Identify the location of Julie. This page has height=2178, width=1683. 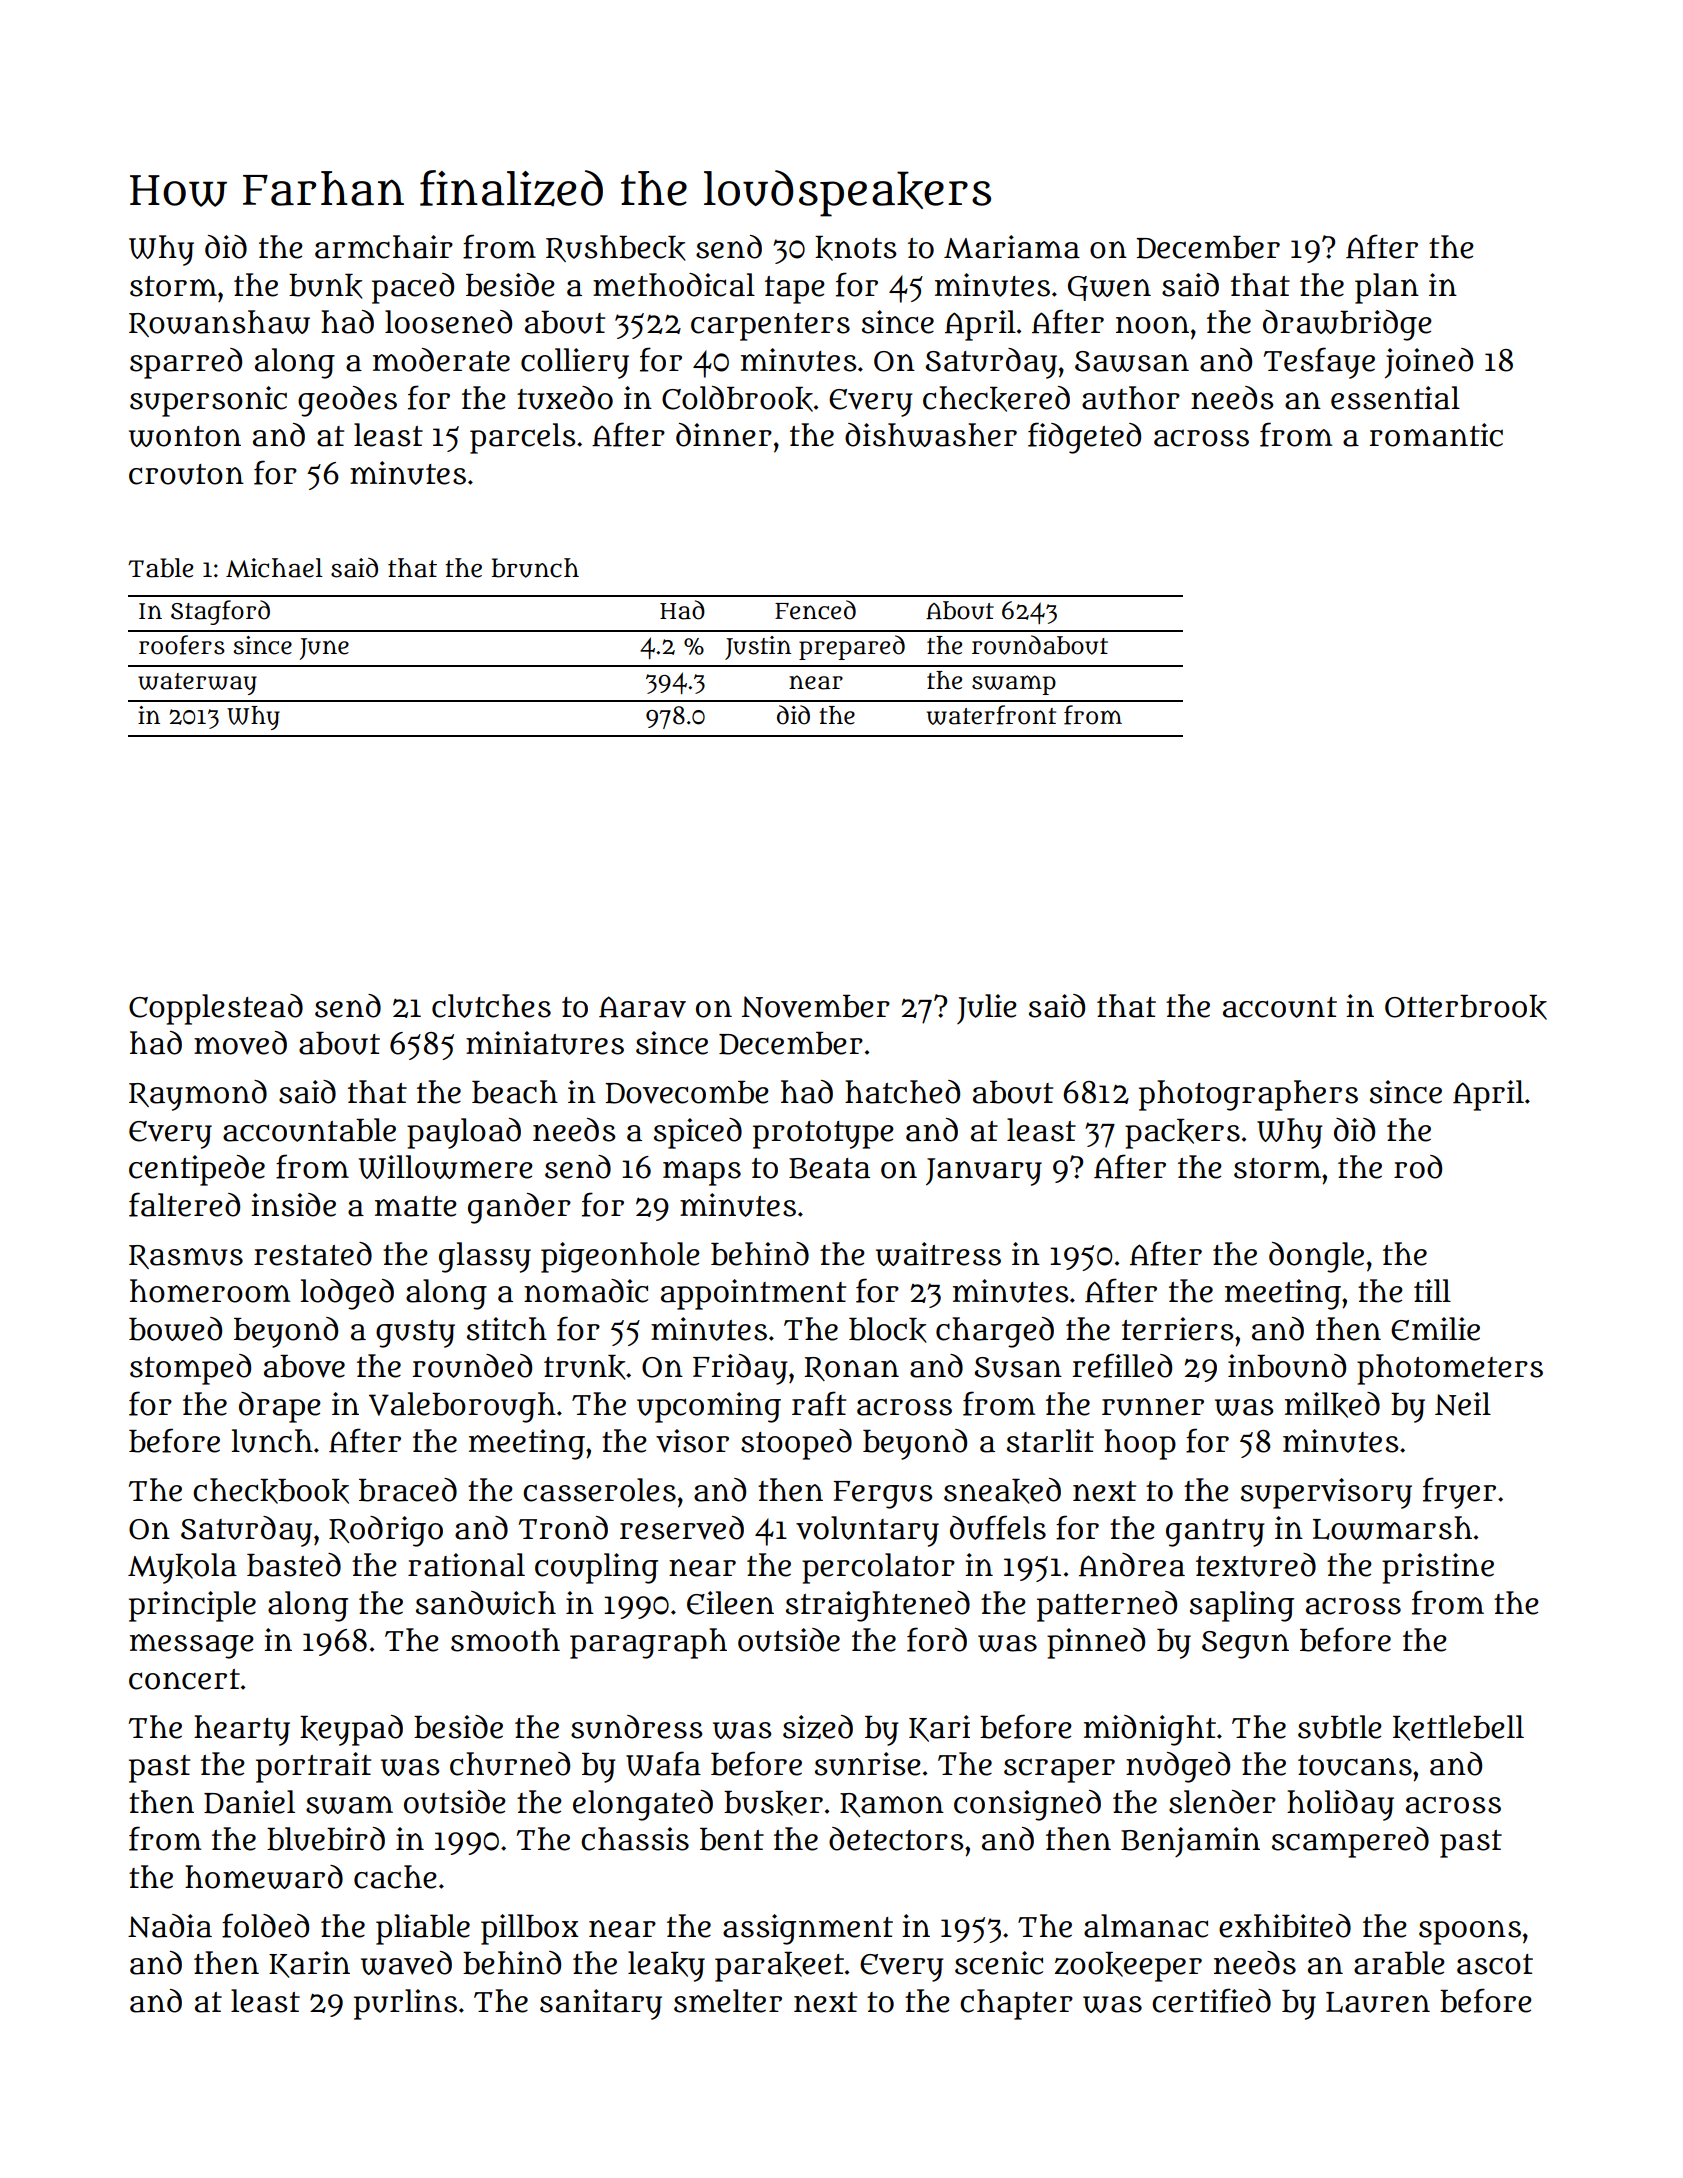
(987, 1009).
